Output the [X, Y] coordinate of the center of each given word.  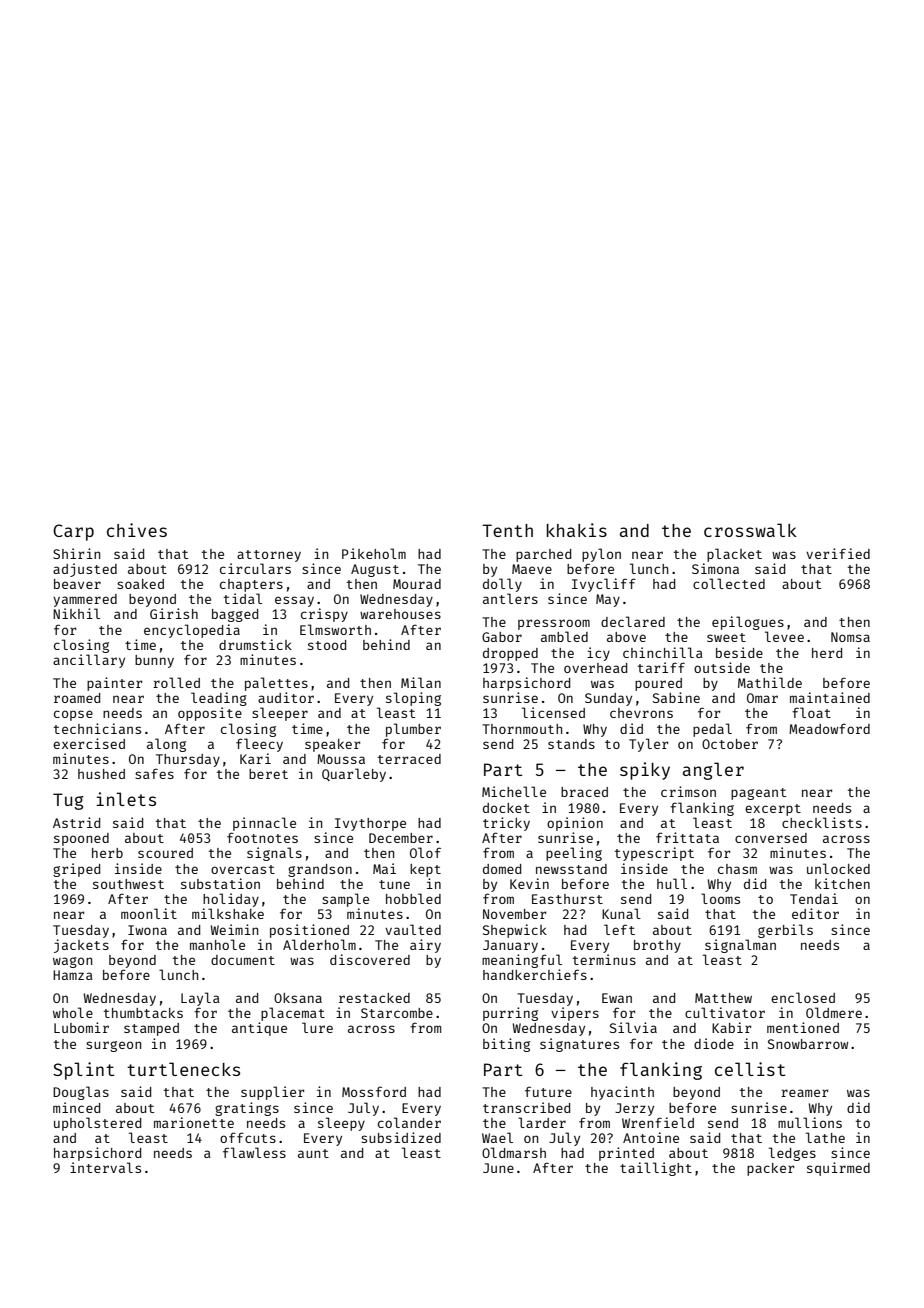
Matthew [723, 998]
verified [838, 553]
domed [502, 869]
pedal [712, 730]
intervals [105, 1167]
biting [506, 1045]
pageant [758, 794]
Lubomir [81, 1027]
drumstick [255, 644]
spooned [81, 839]
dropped [510, 654]
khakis [577, 530]
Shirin [76, 553]
